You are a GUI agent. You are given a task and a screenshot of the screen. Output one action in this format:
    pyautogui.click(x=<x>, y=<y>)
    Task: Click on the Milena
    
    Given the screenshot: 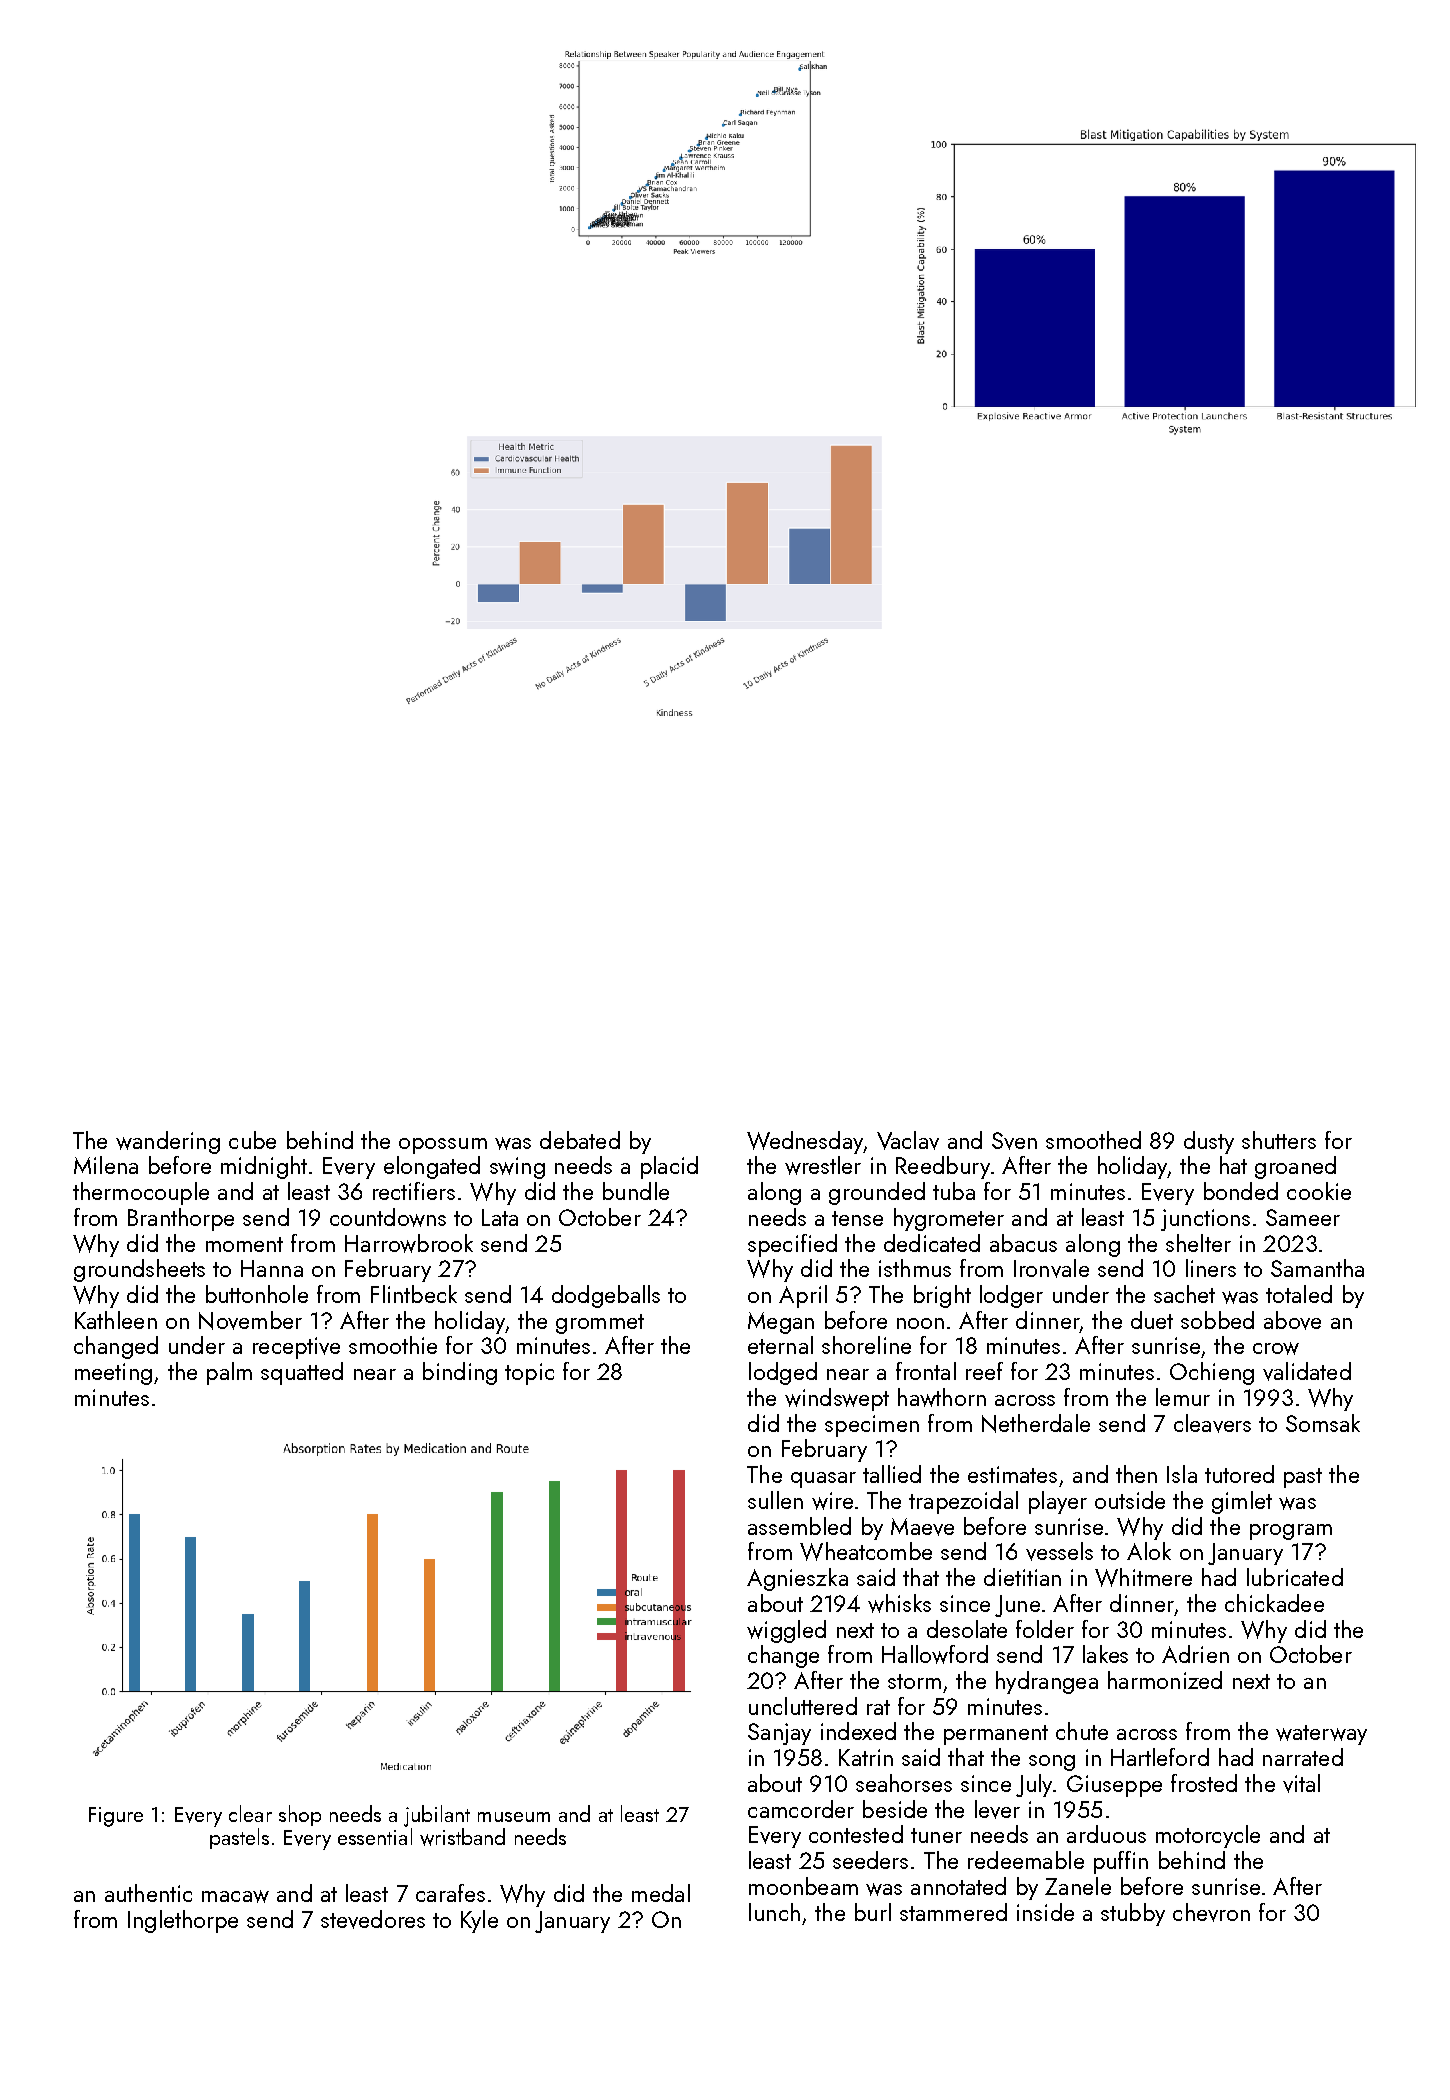 What is the action you would take?
    pyautogui.click(x=106, y=1165)
